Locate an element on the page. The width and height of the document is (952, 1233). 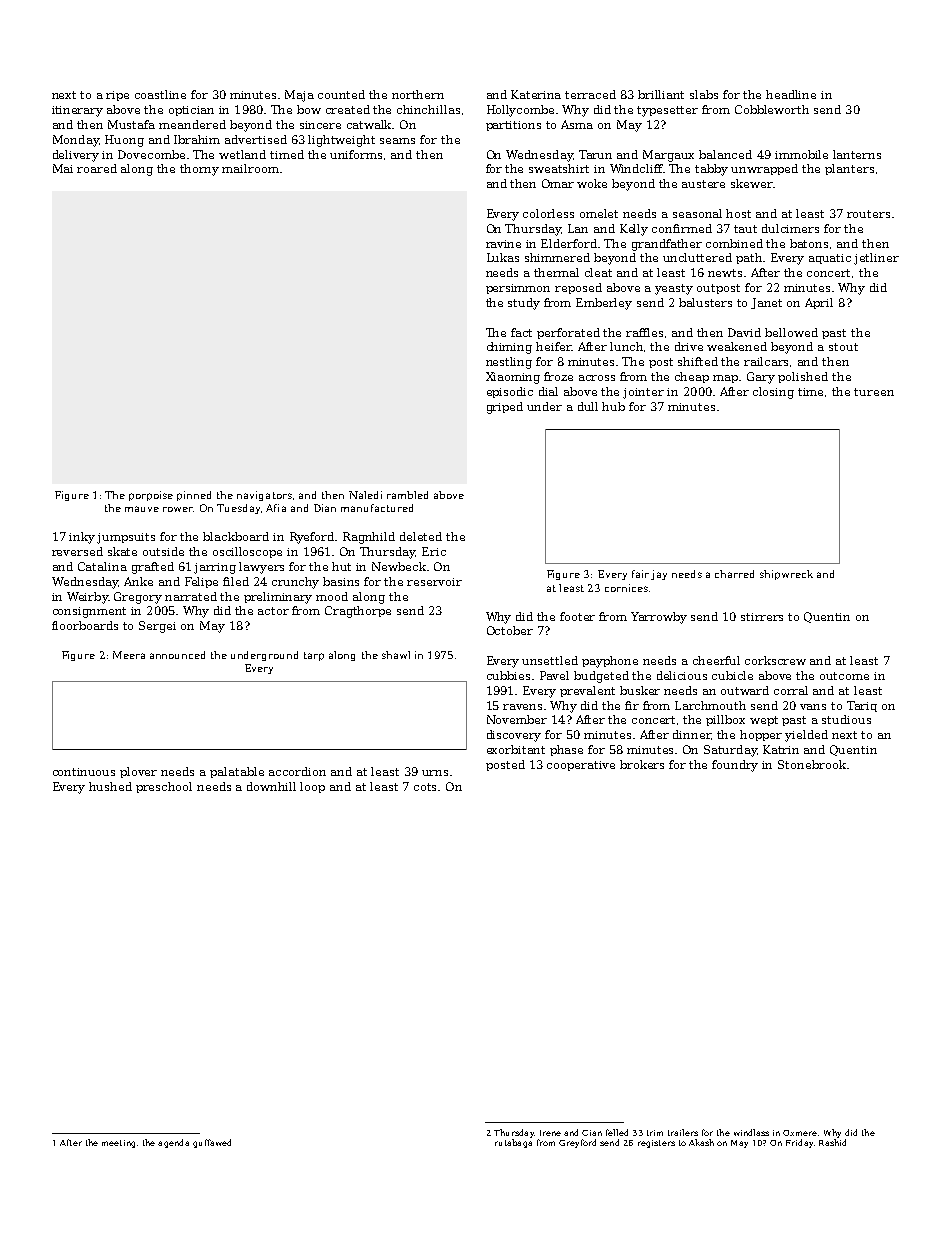
stirrers is located at coordinates (762, 617).
